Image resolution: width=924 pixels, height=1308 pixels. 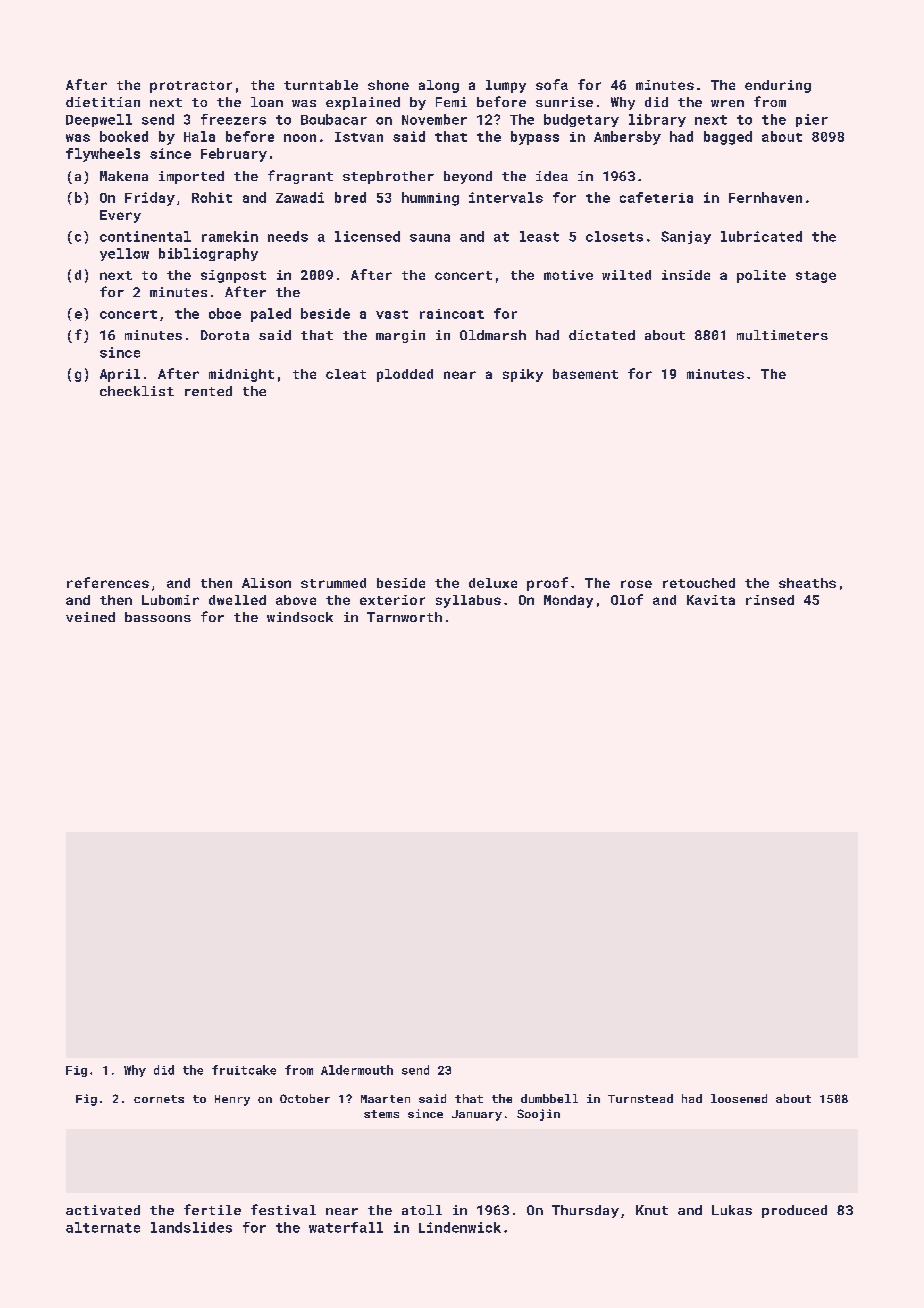 I want to click on flywheels, so click(x=103, y=155).
